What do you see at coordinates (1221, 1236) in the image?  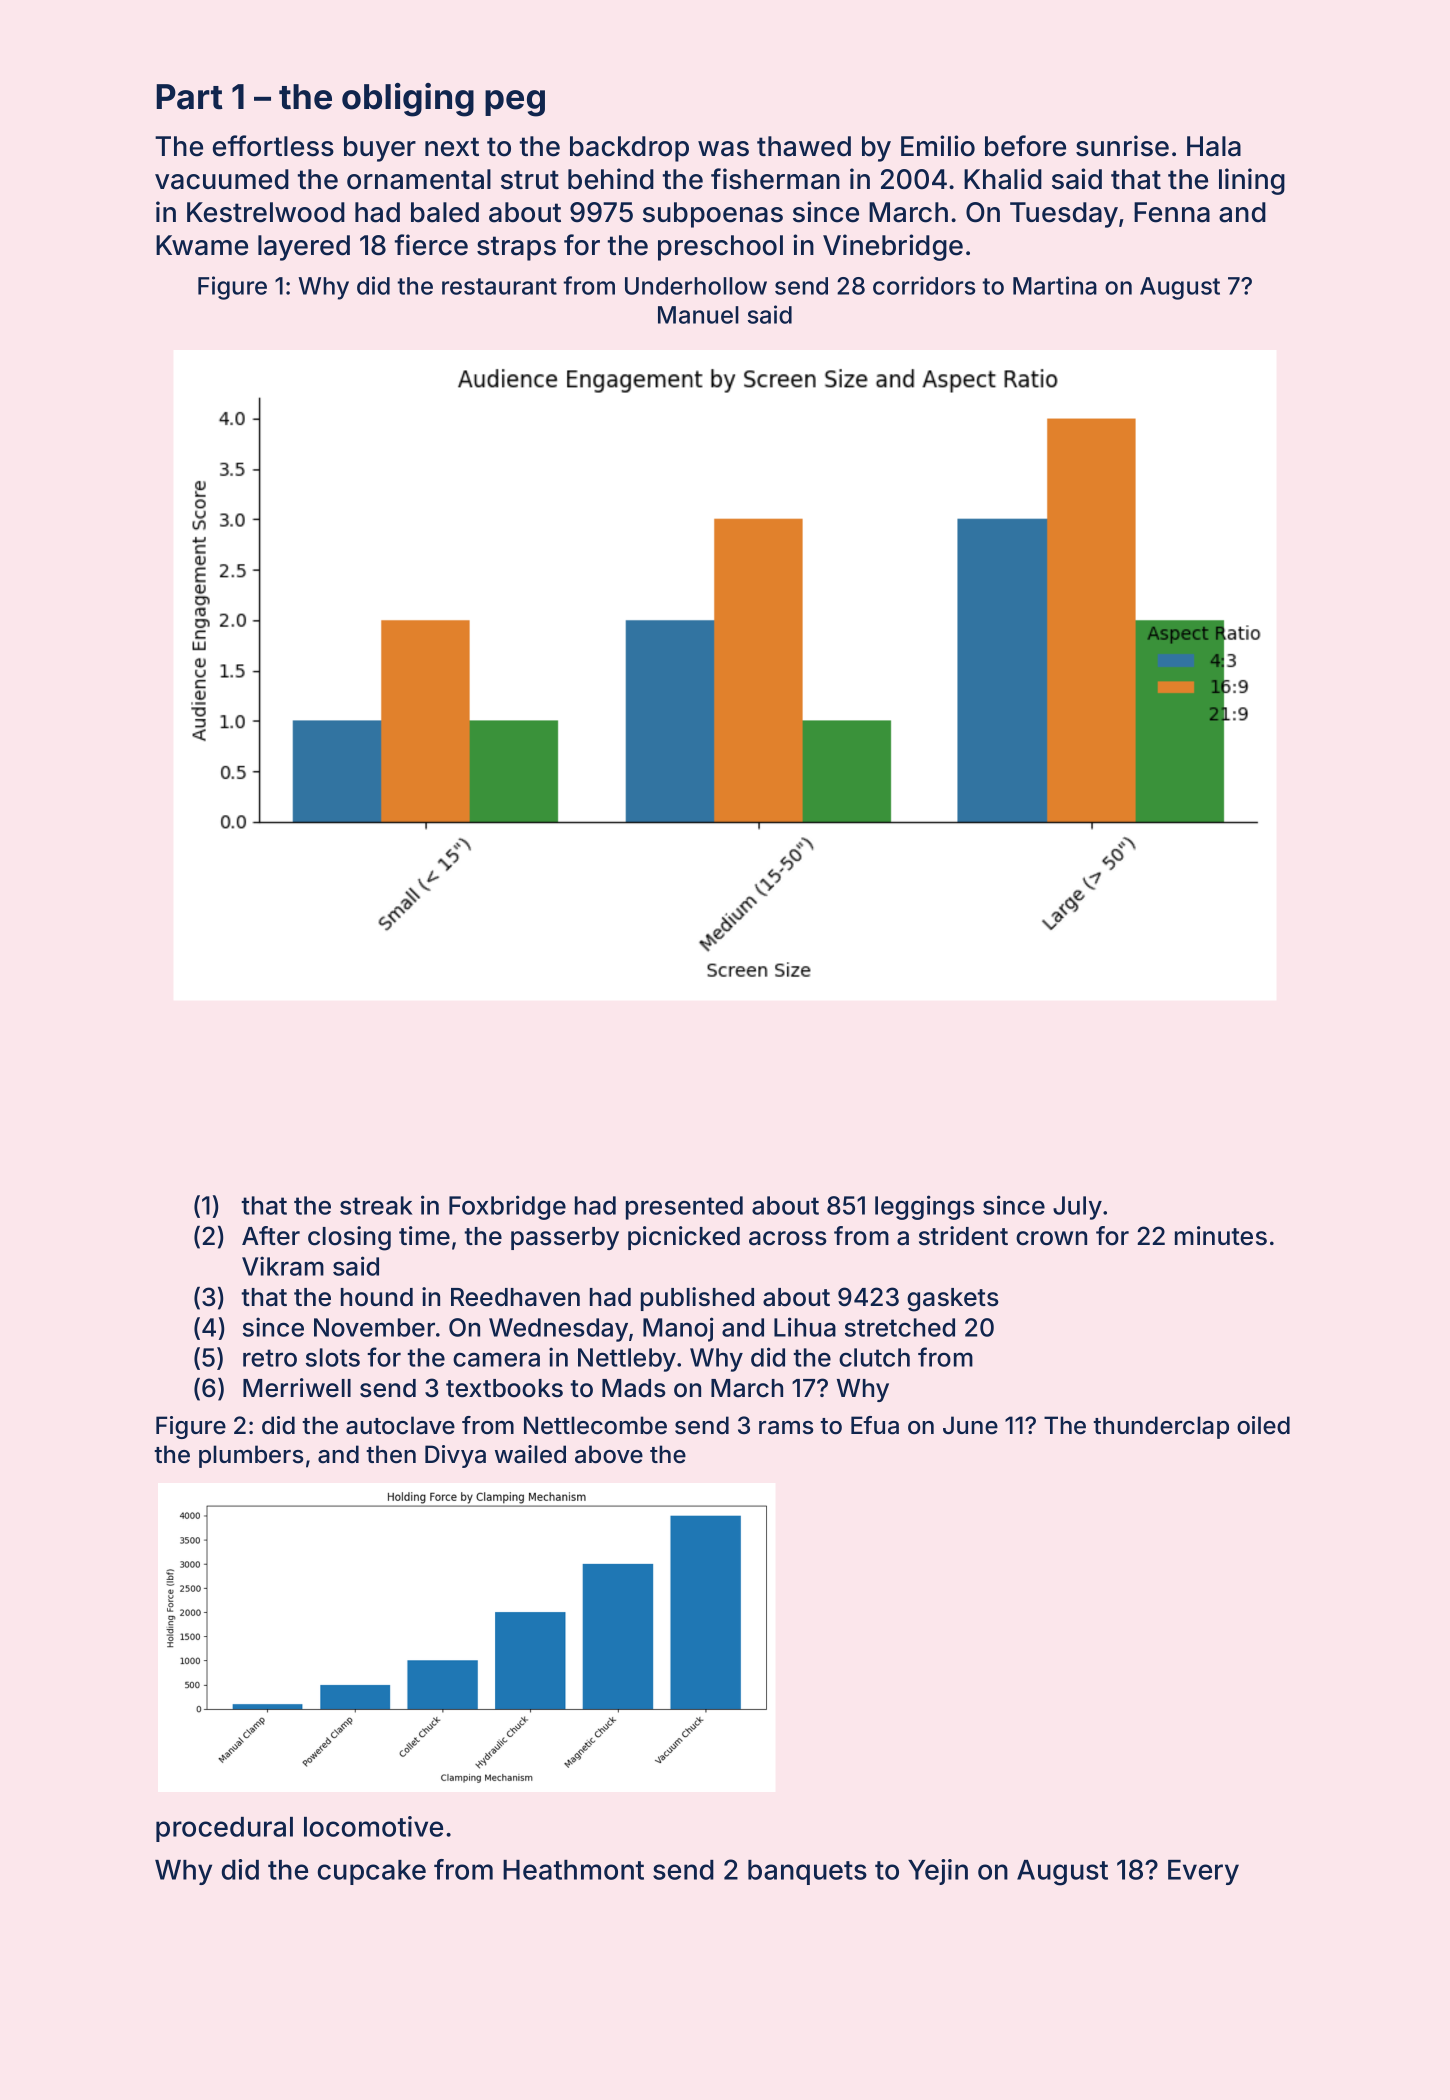 I see `minutes` at bounding box center [1221, 1236].
